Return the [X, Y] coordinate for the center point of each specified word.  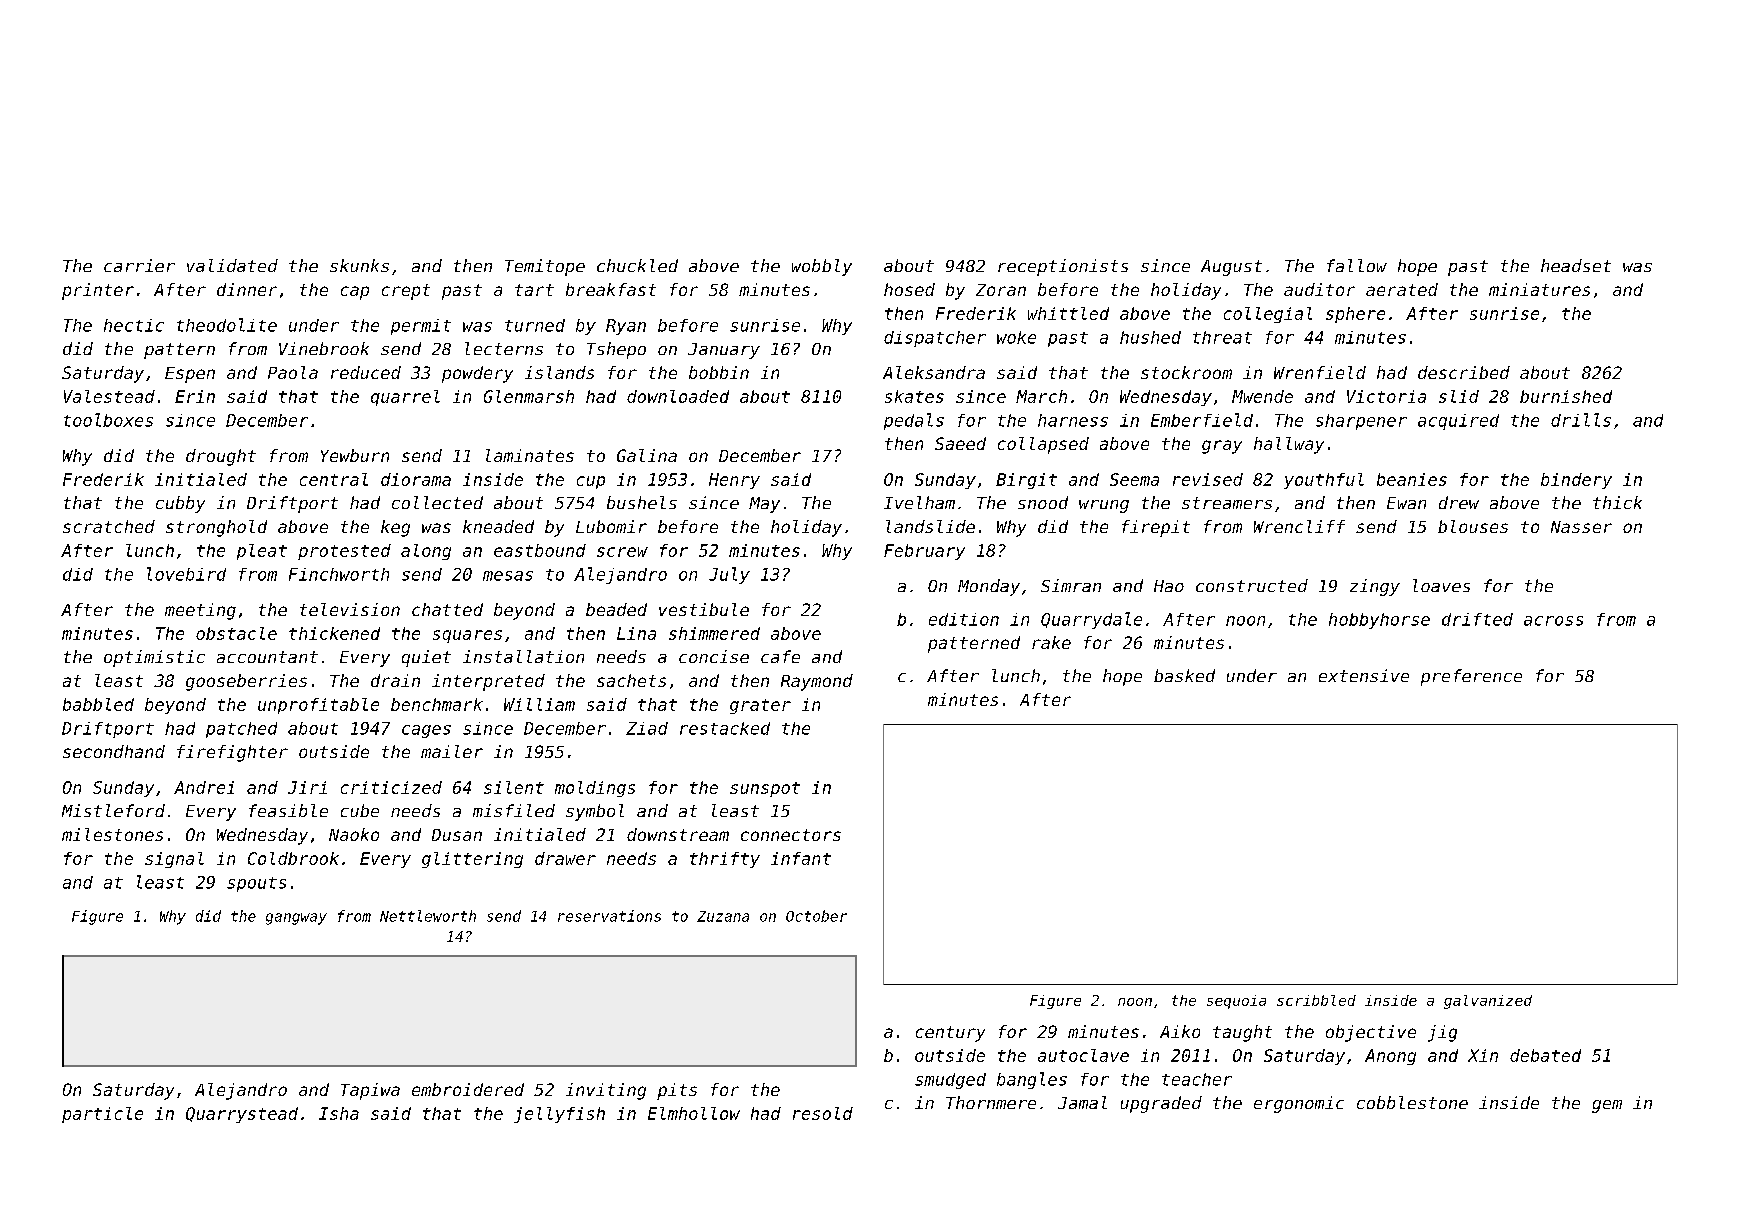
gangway [296, 919]
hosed [909, 289]
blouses [1473, 526]
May [764, 505]
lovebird [186, 574]
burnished [1566, 396]
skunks [359, 265]
